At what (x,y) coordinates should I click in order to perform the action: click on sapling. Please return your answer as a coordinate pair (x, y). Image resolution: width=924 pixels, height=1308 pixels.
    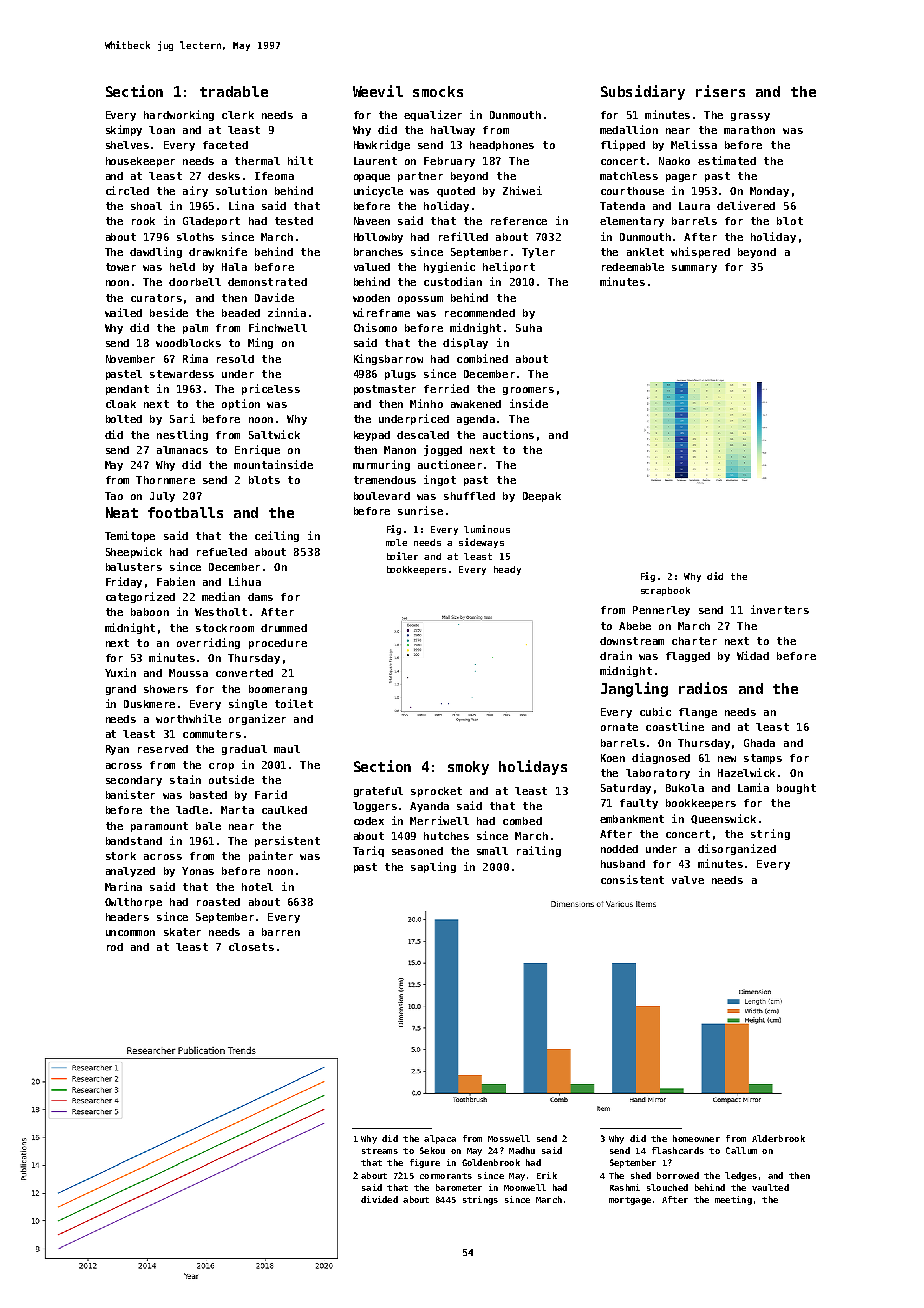
    Looking at the image, I should click on (433, 867).
